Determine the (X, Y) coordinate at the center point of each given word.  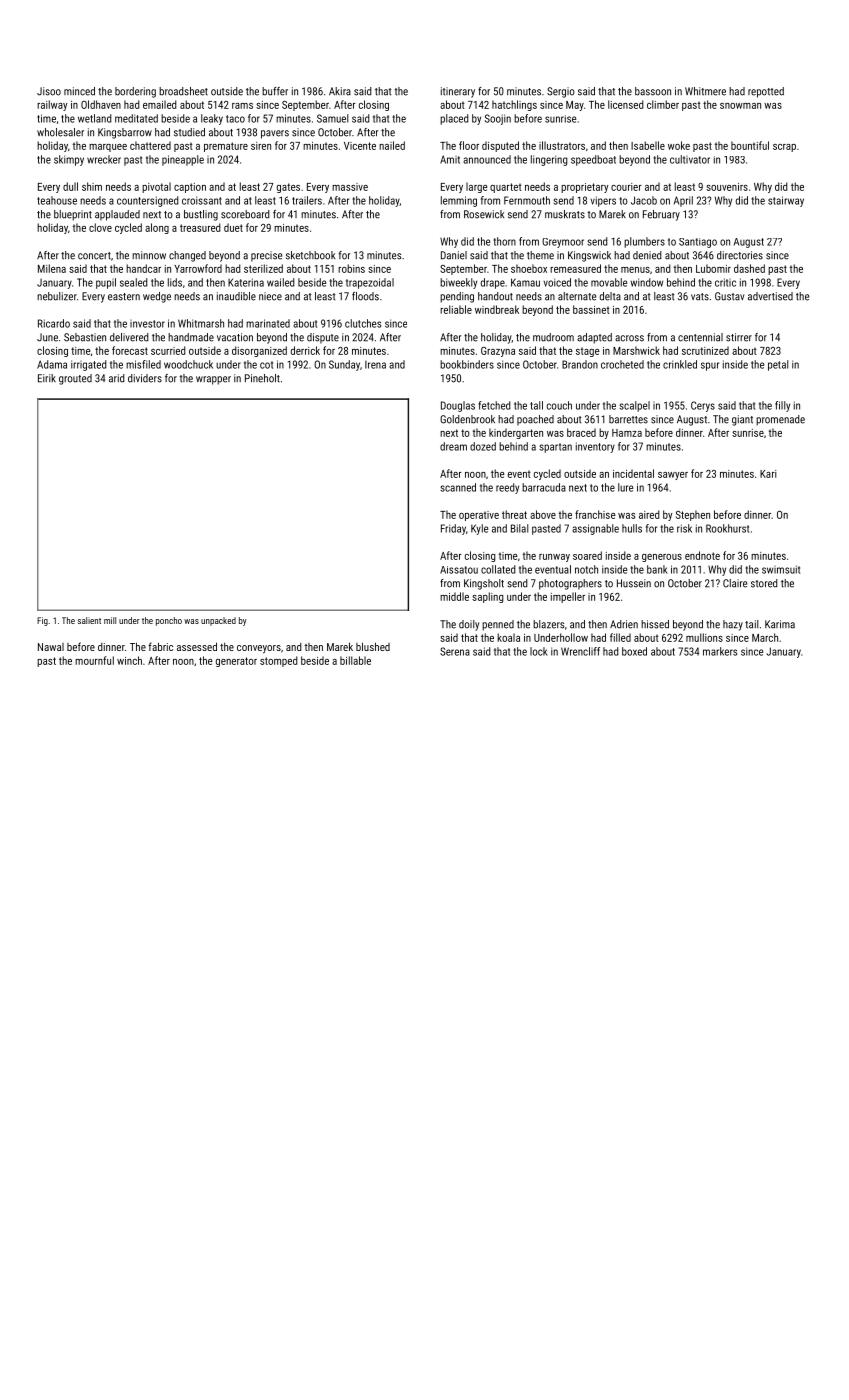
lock (538, 651)
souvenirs (727, 187)
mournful (94, 660)
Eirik (47, 378)
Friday (453, 529)
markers (720, 651)
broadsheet (183, 91)
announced (487, 159)
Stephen (693, 515)
